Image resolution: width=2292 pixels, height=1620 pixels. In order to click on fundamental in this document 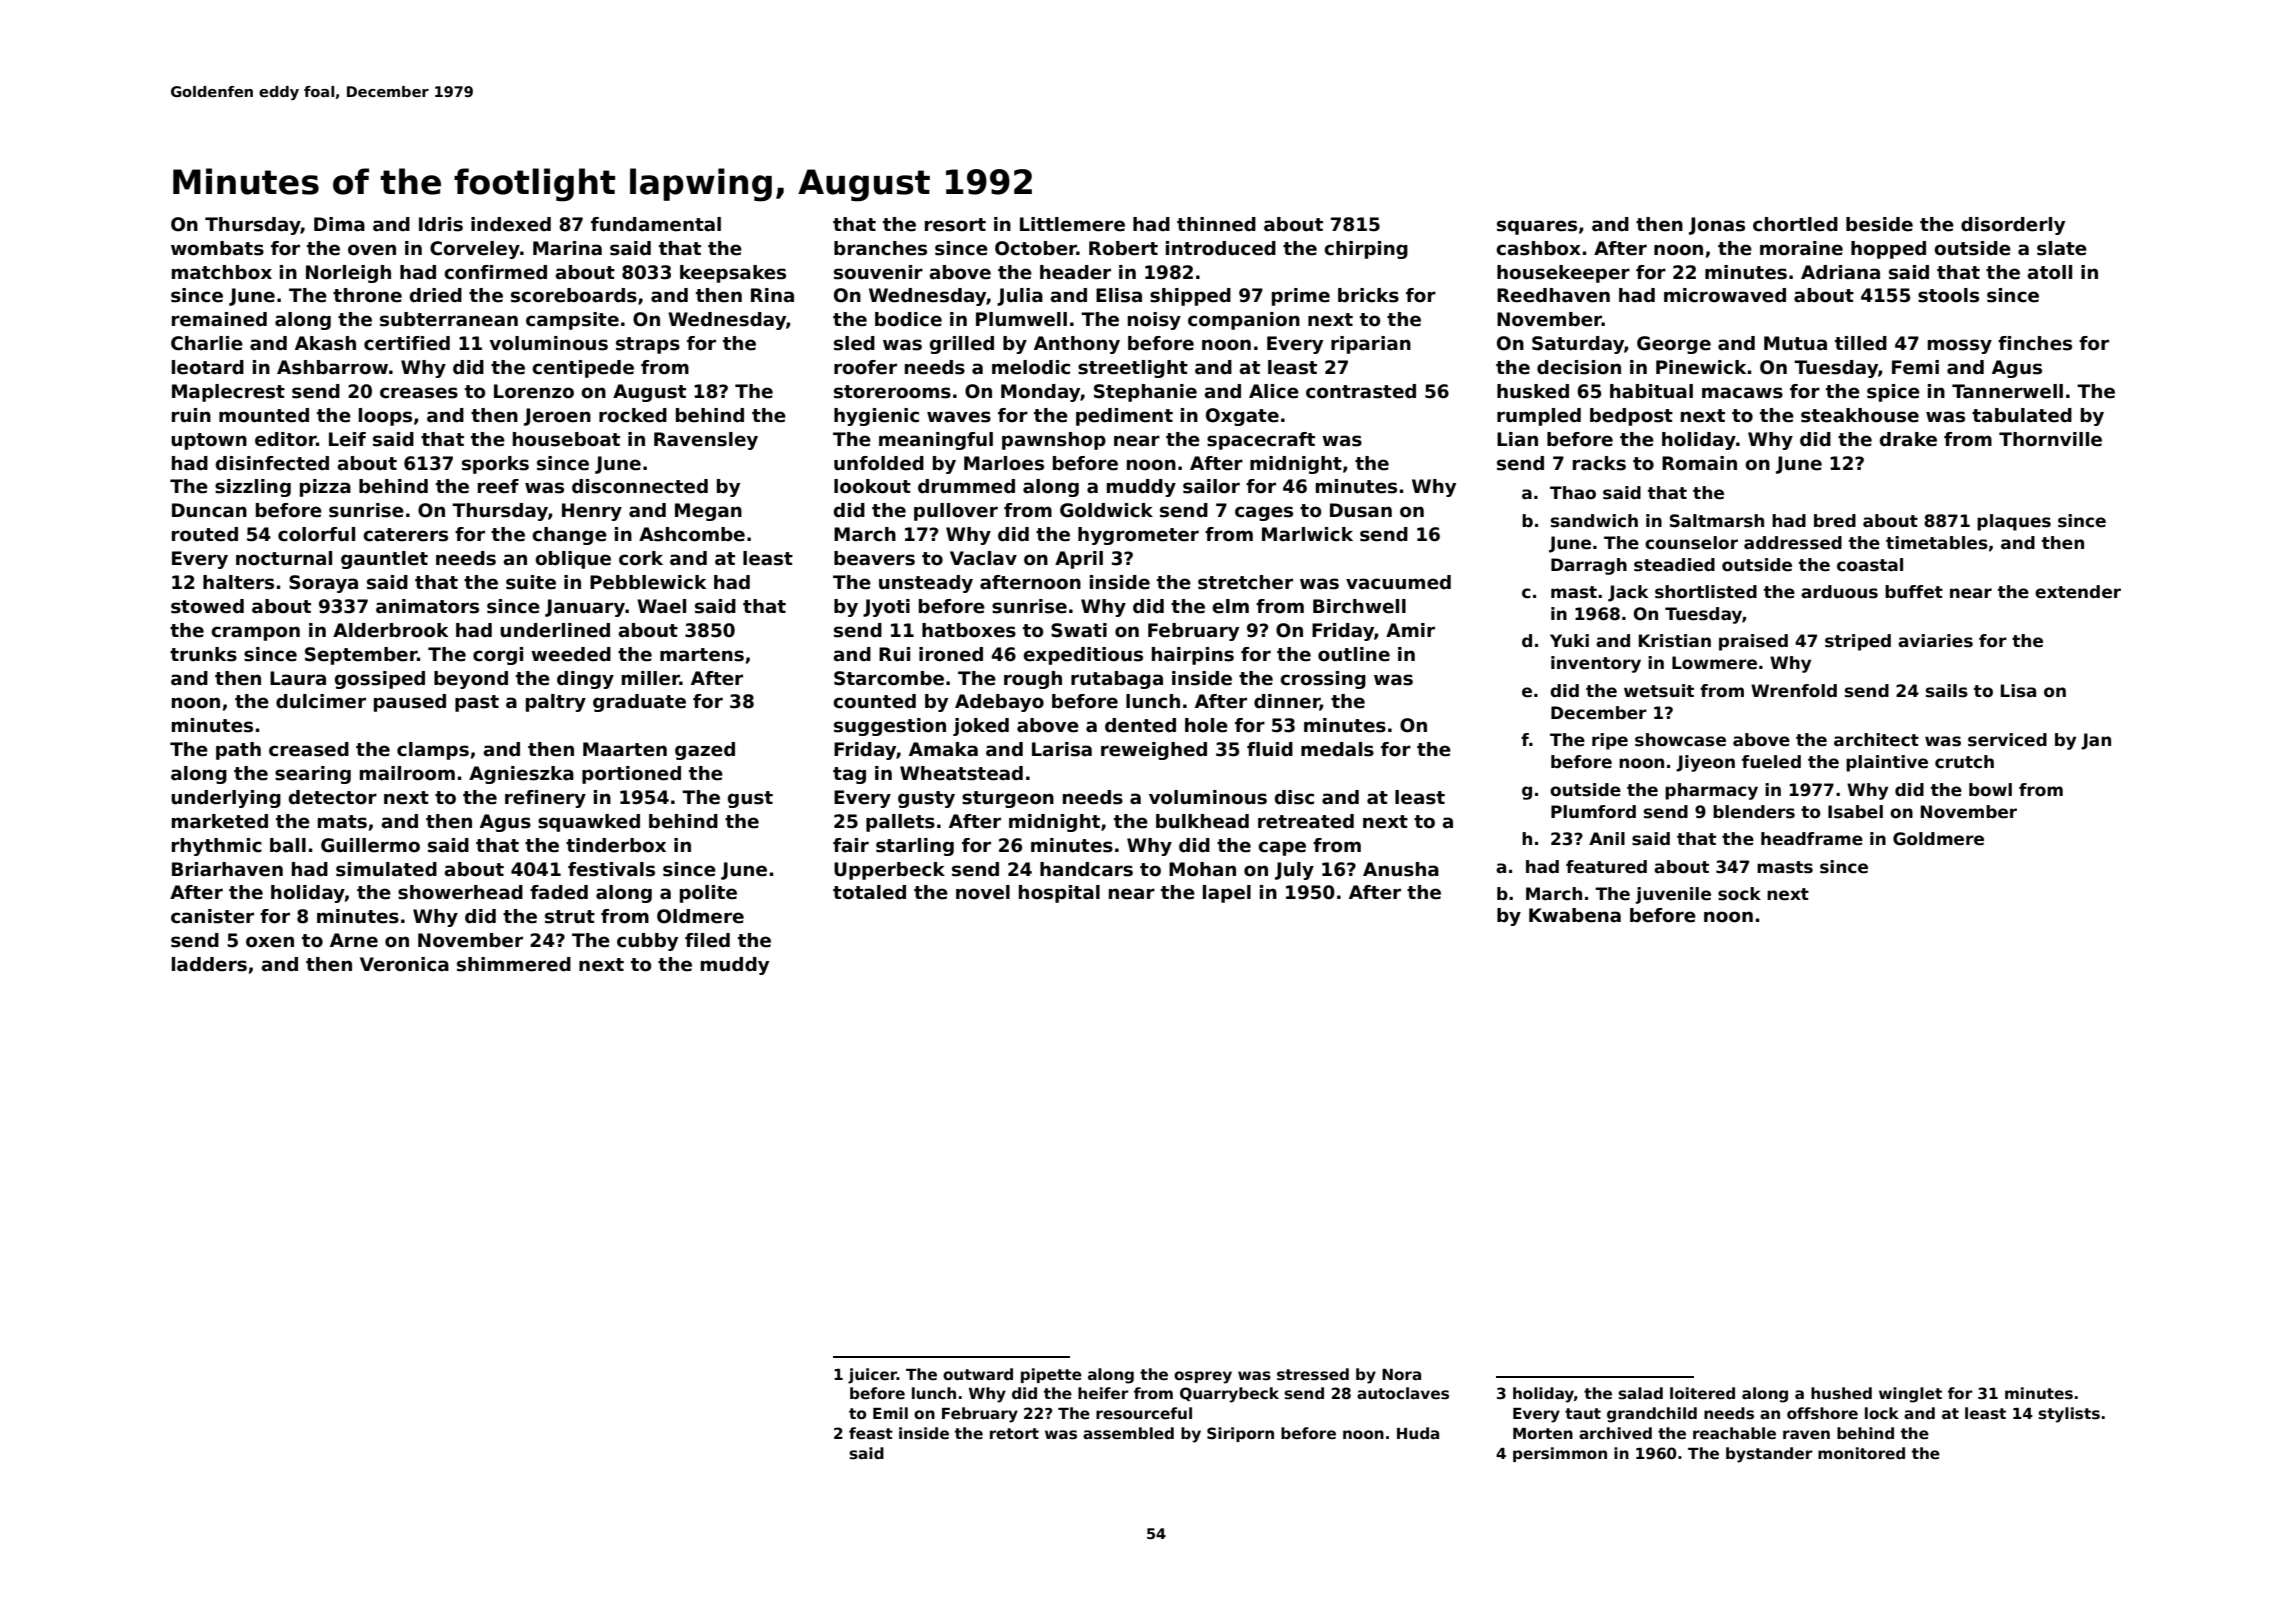, I will do `click(656, 224)`.
